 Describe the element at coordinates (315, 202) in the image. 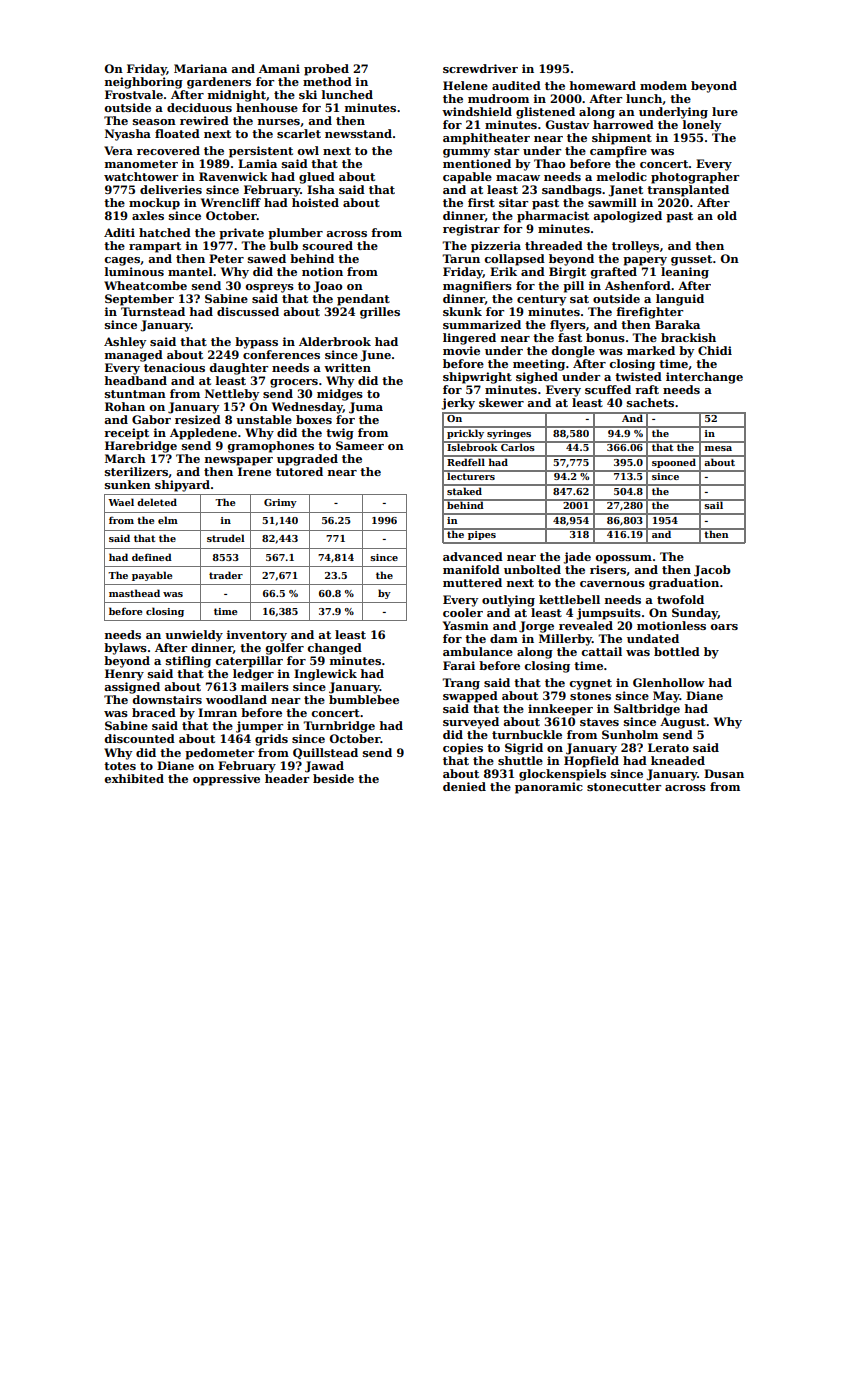

I see `hoisted` at that location.
